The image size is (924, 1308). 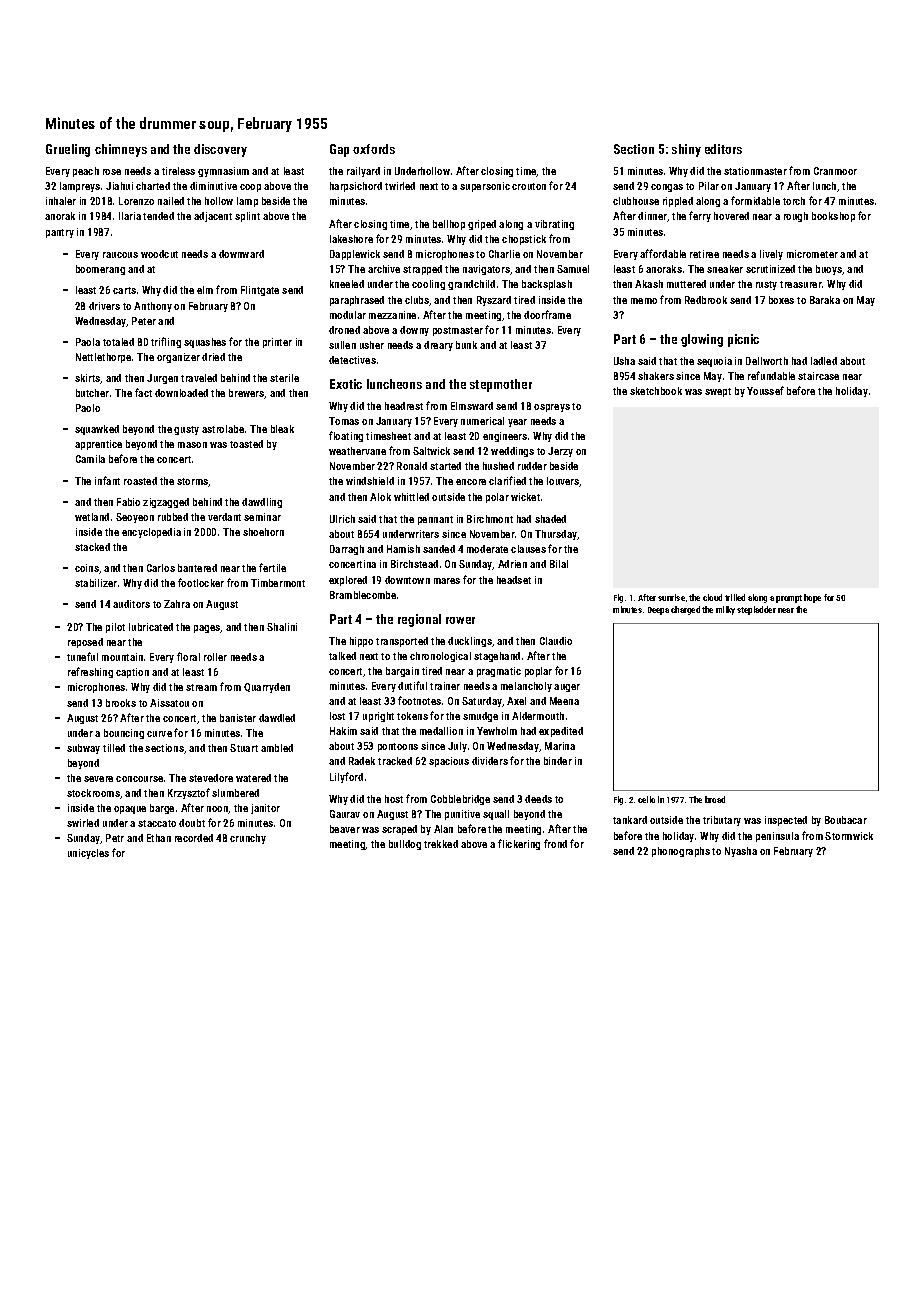 I want to click on auger, so click(x=567, y=688).
